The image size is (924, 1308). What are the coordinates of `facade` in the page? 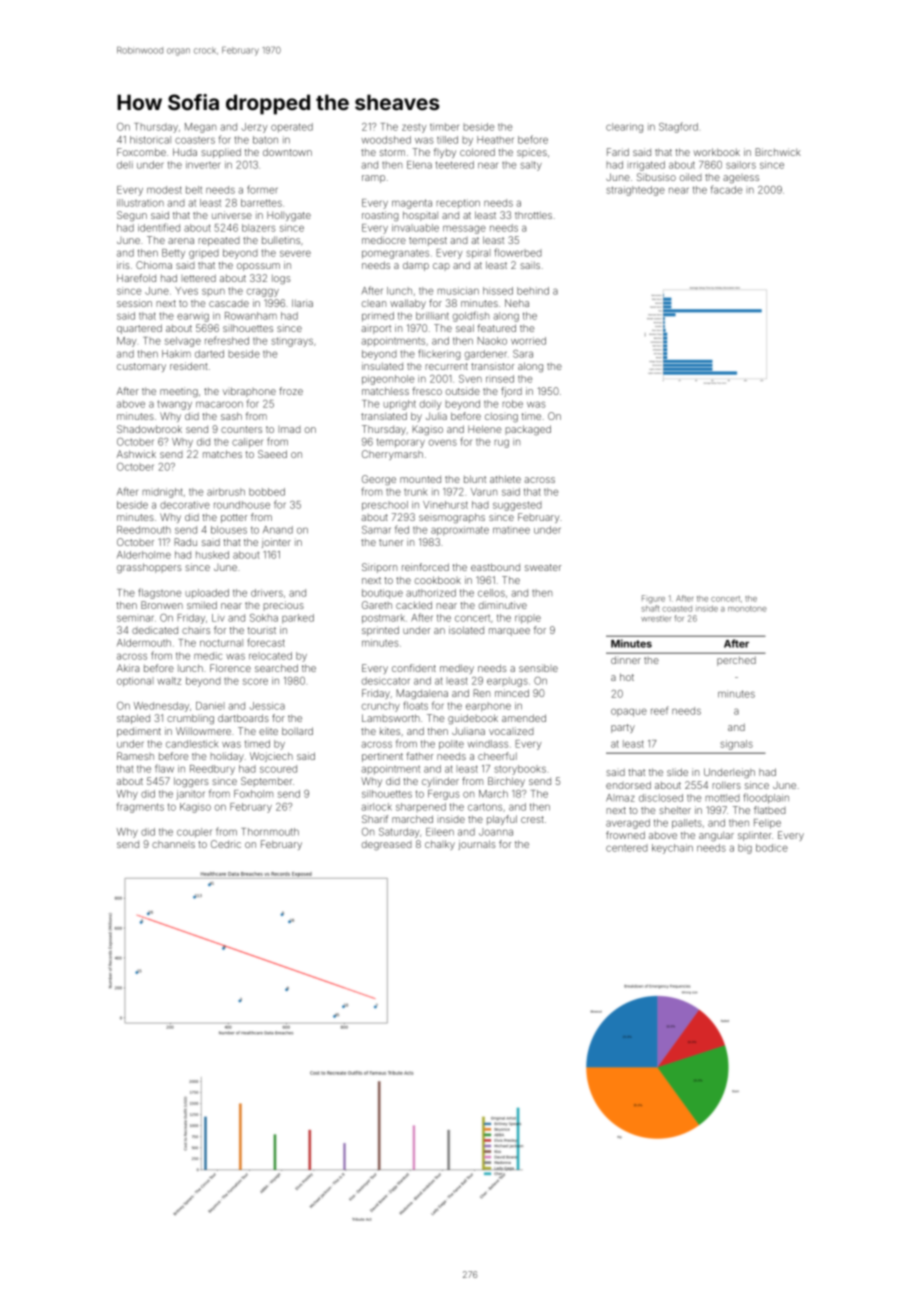 It's located at (726, 189).
